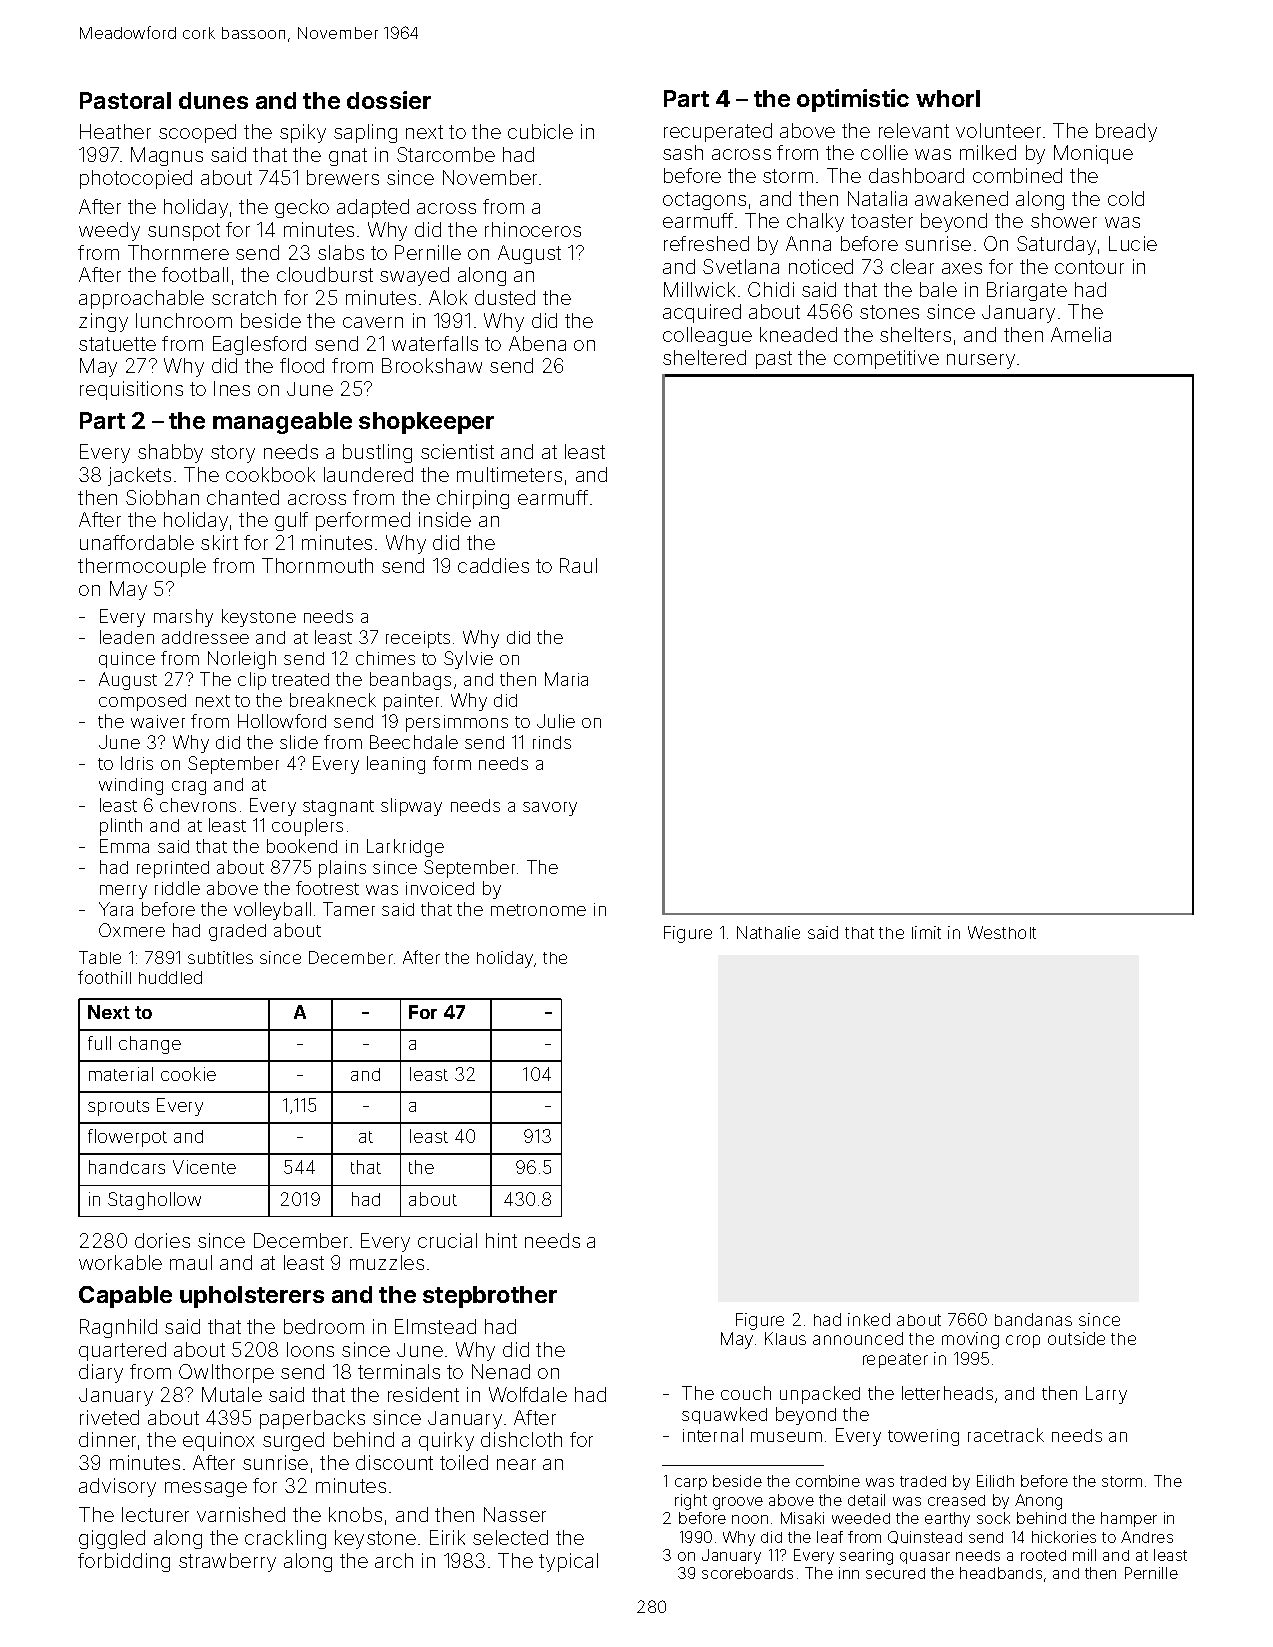  I want to click on refreshed, so click(706, 243).
